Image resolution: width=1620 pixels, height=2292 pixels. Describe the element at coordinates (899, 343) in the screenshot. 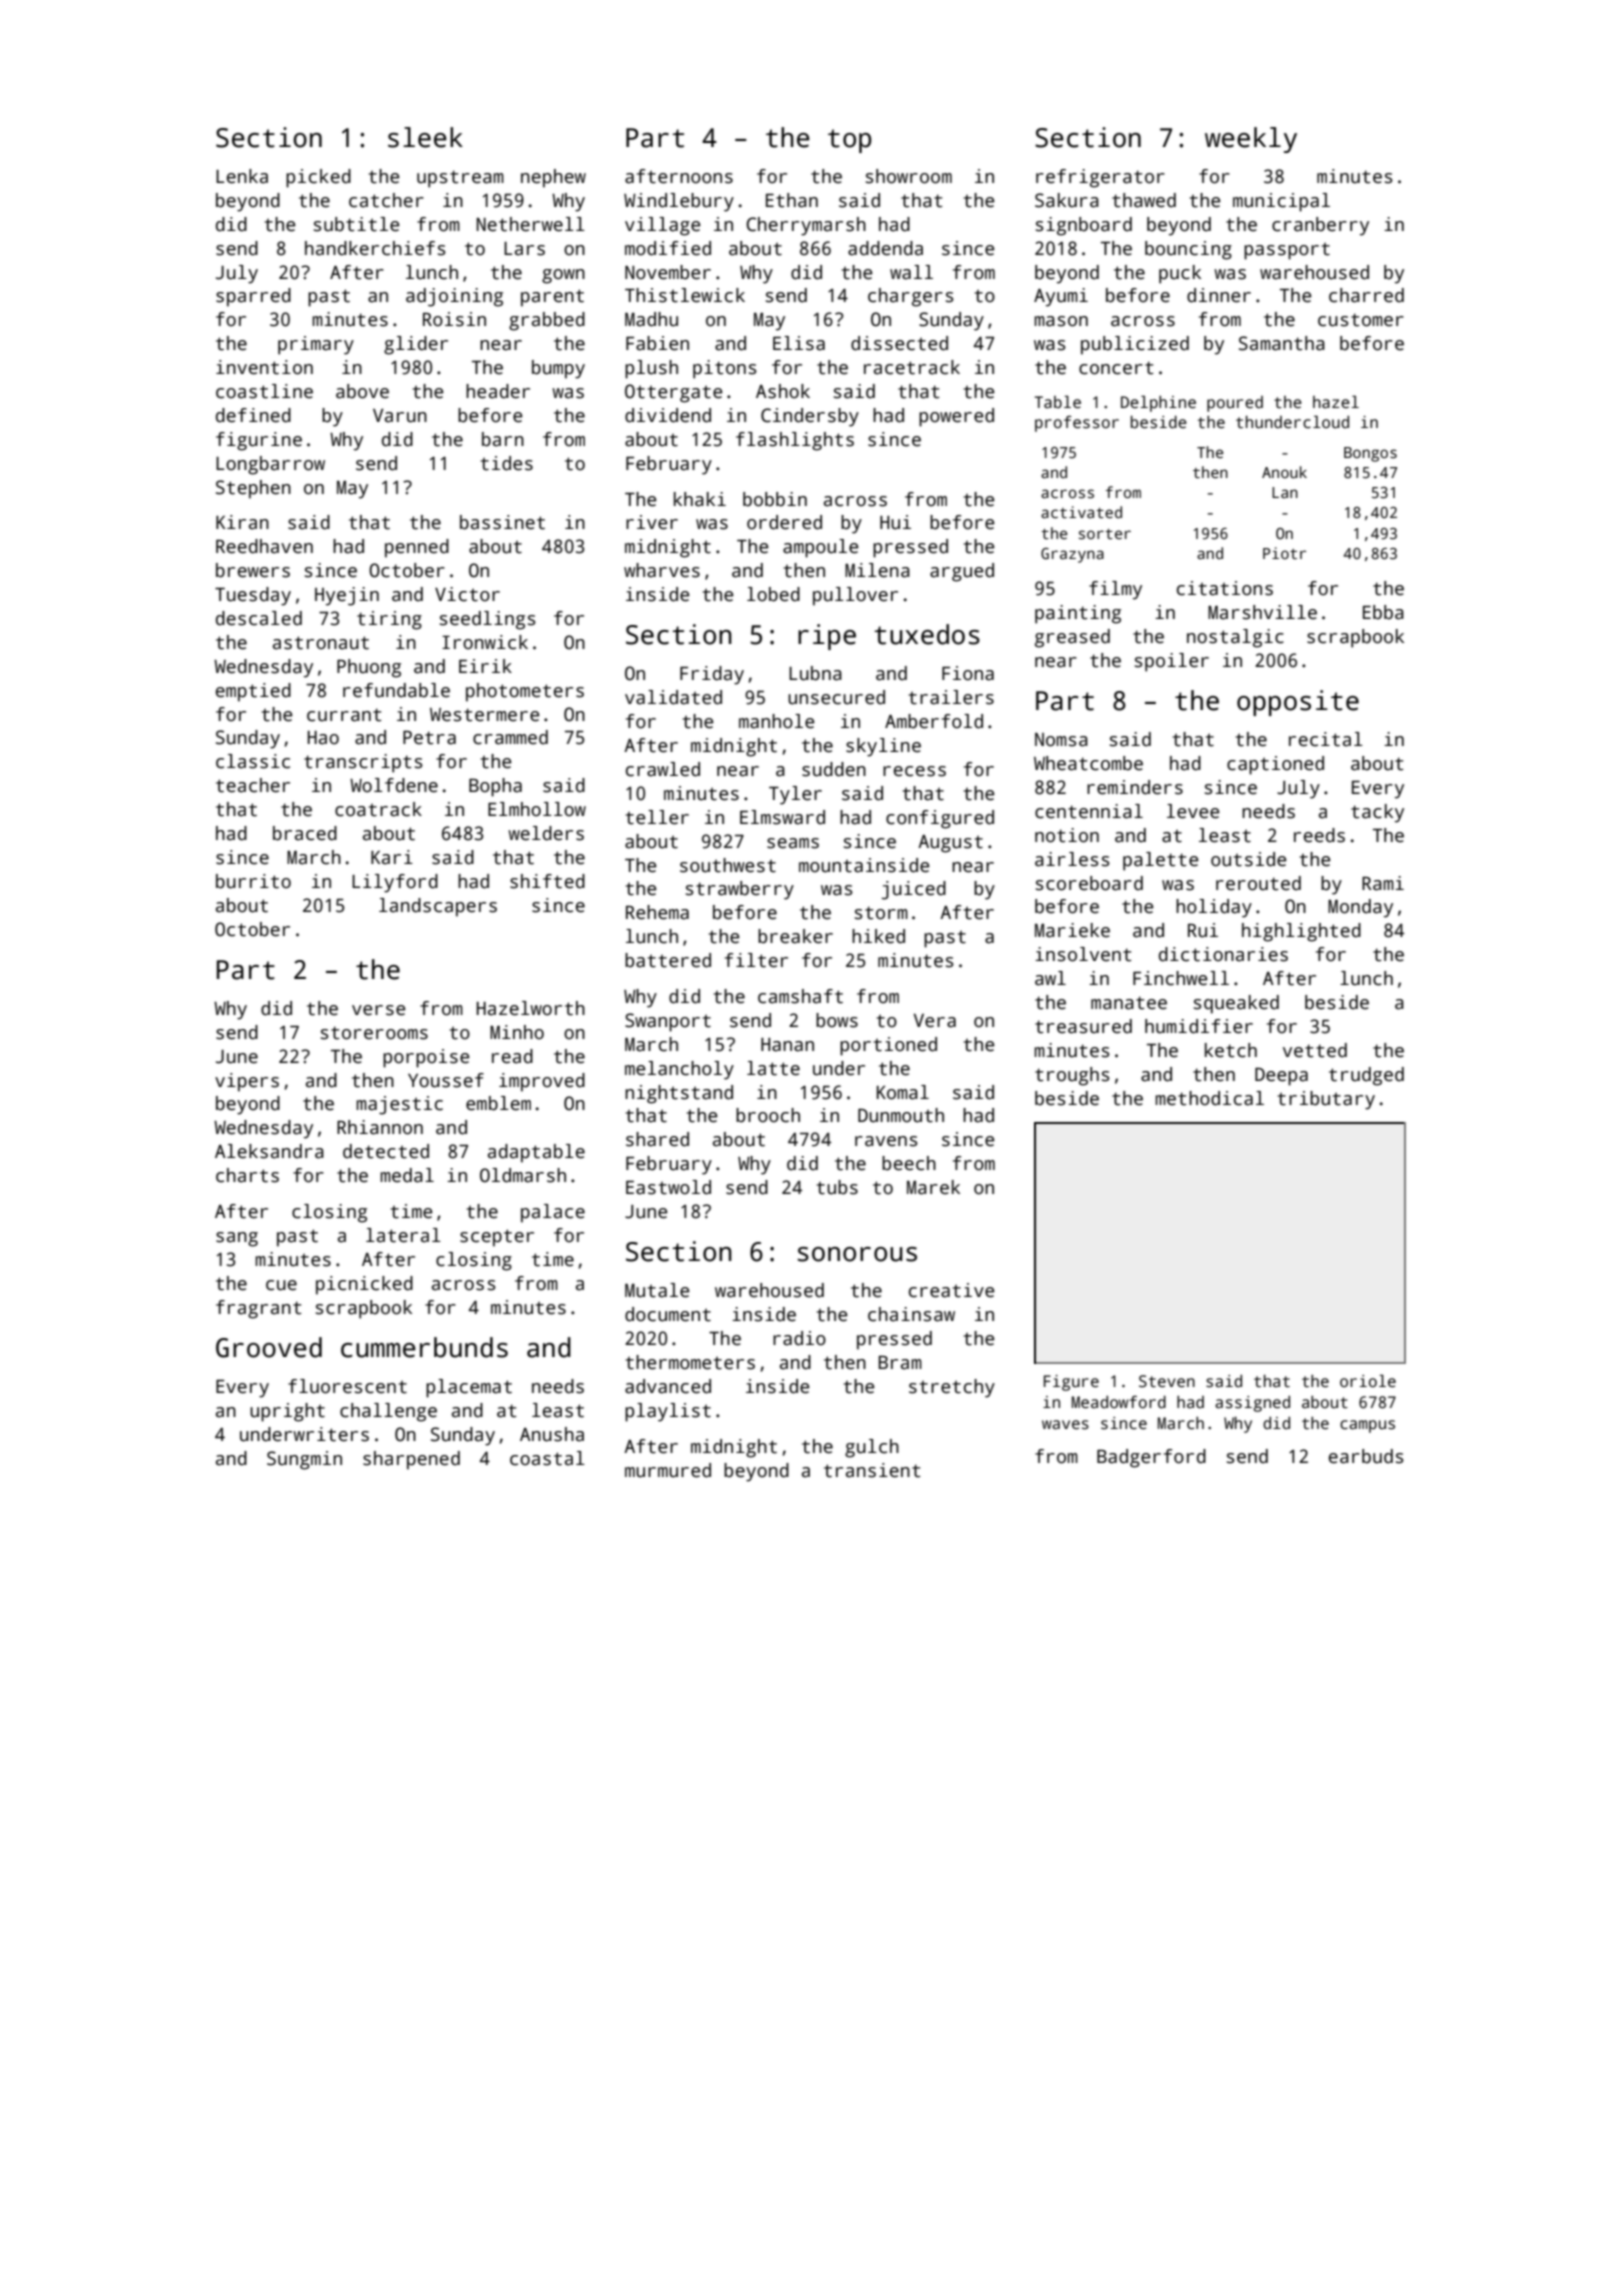

I see `dissected` at that location.
